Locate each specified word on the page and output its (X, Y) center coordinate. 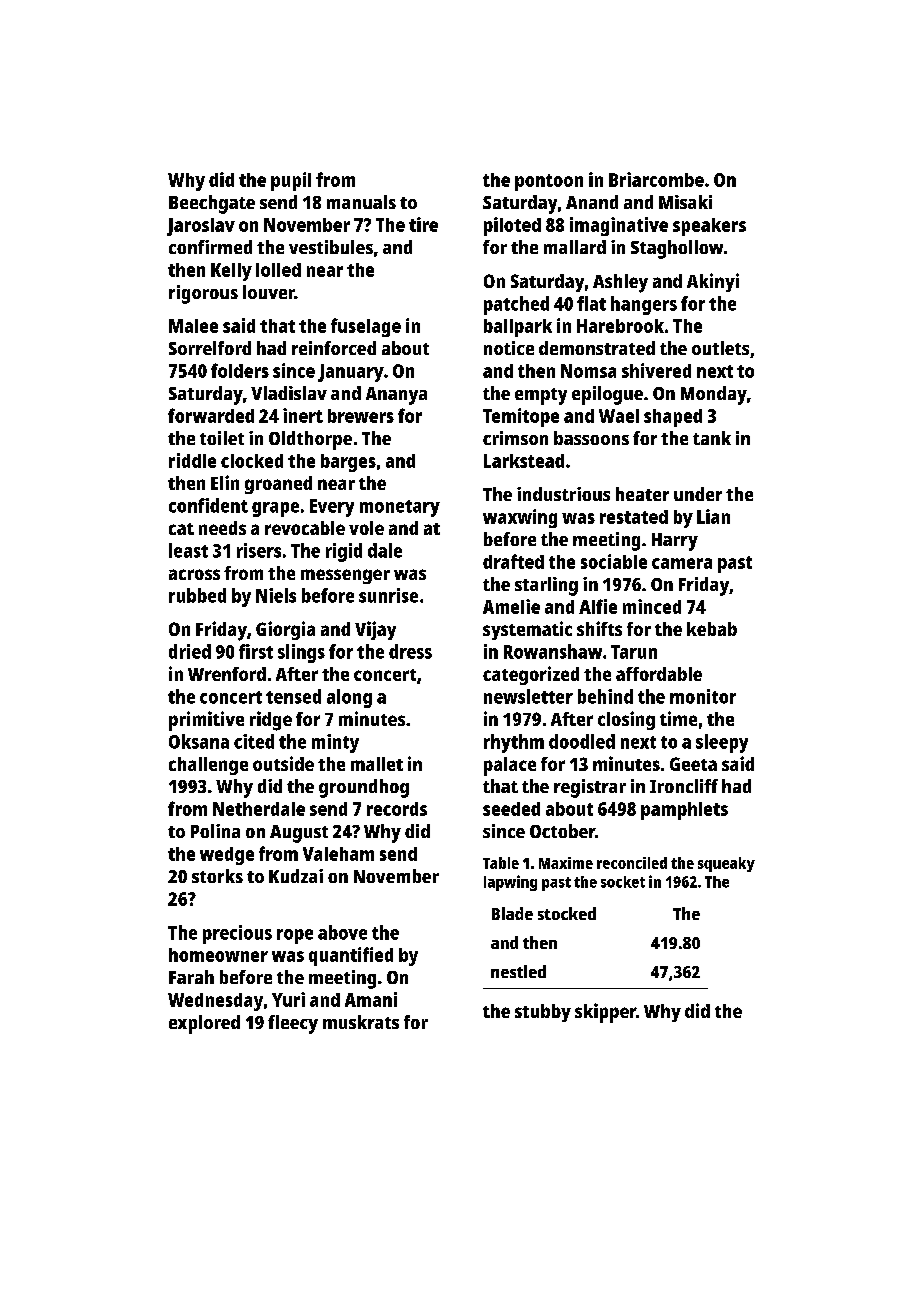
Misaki (685, 202)
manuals (361, 202)
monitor (703, 696)
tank (712, 438)
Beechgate (212, 204)
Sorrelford (210, 348)
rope (295, 936)
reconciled (632, 863)
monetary (400, 508)
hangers (644, 305)
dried (190, 651)
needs (222, 528)
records (397, 809)
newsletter (528, 696)
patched (516, 305)
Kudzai (296, 876)
